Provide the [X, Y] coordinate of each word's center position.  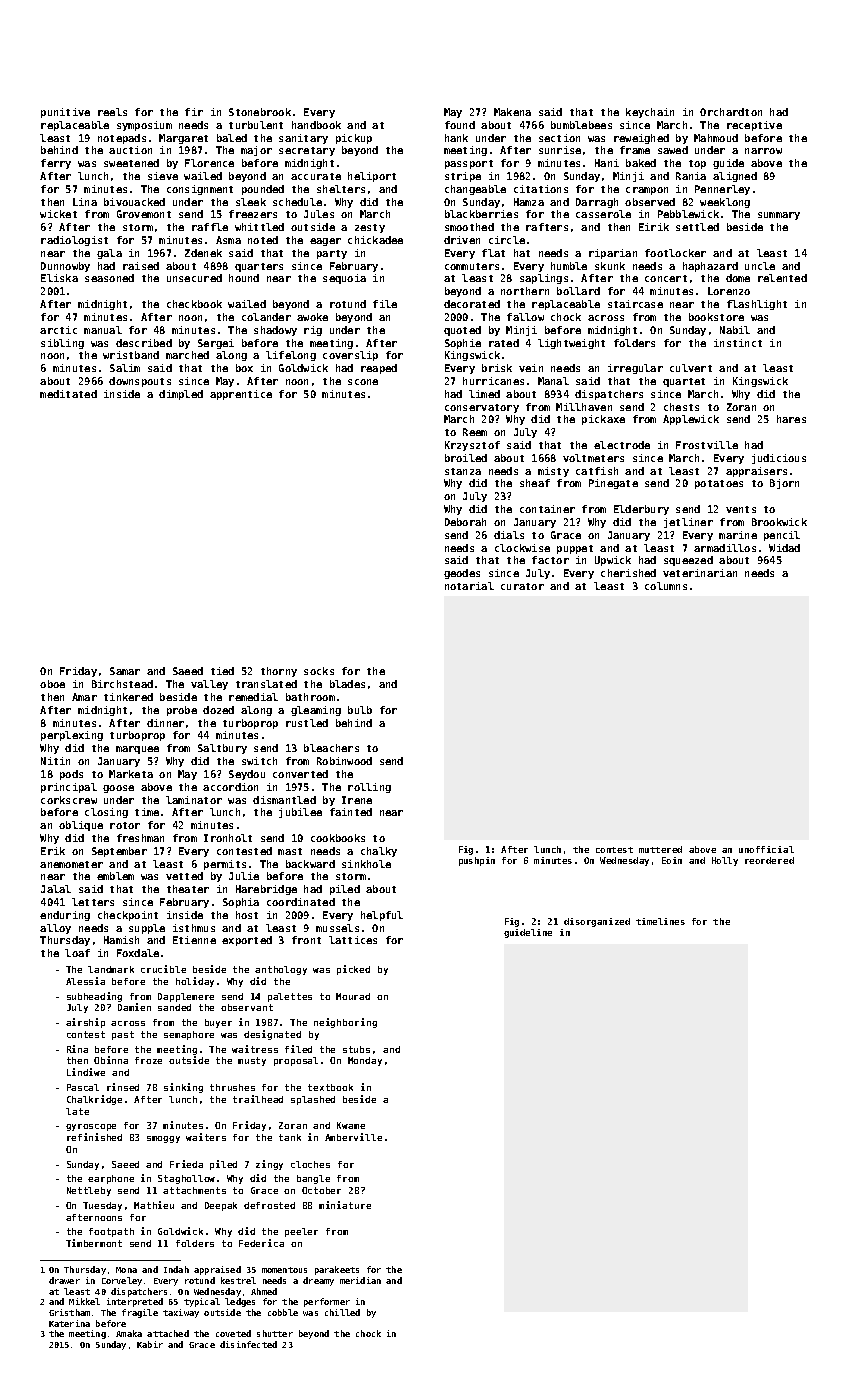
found [460, 125]
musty [252, 1061]
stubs [356, 1049]
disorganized [597, 922]
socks [319, 671]
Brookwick [779, 522]
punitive [65, 113]
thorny [279, 672]
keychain [650, 113]
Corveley [122, 1281]
